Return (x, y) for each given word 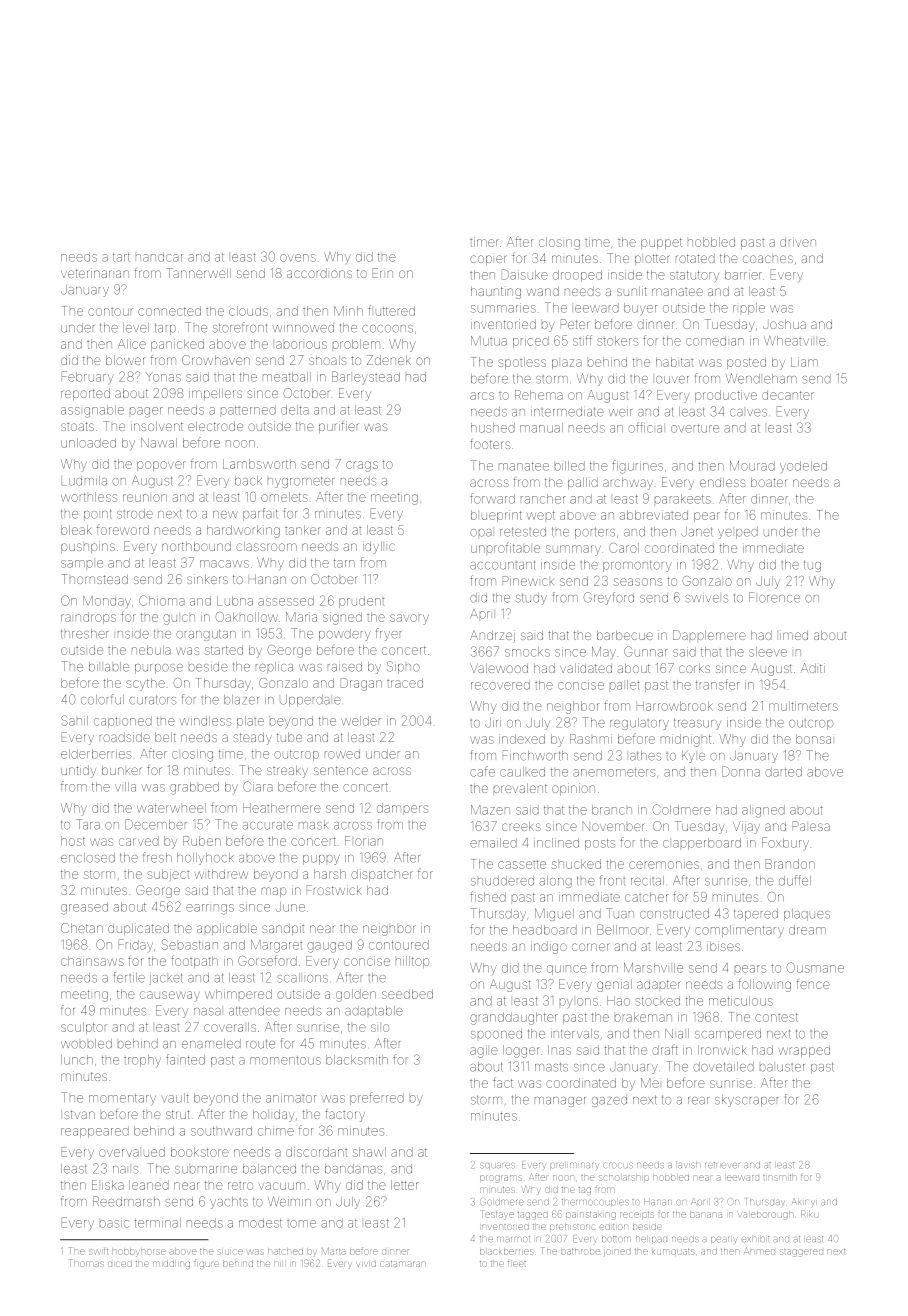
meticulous (741, 1001)
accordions (319, 273)
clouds (248, 311)
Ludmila (84, 481)
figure (206, 1264)
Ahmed (759, 1251)
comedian (715, 341)
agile (484, 1051)
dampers (402, 808)
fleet (517, 1264)
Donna (741, 771)
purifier (339, 427)
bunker (122, 770)
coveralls (230, 1027)
